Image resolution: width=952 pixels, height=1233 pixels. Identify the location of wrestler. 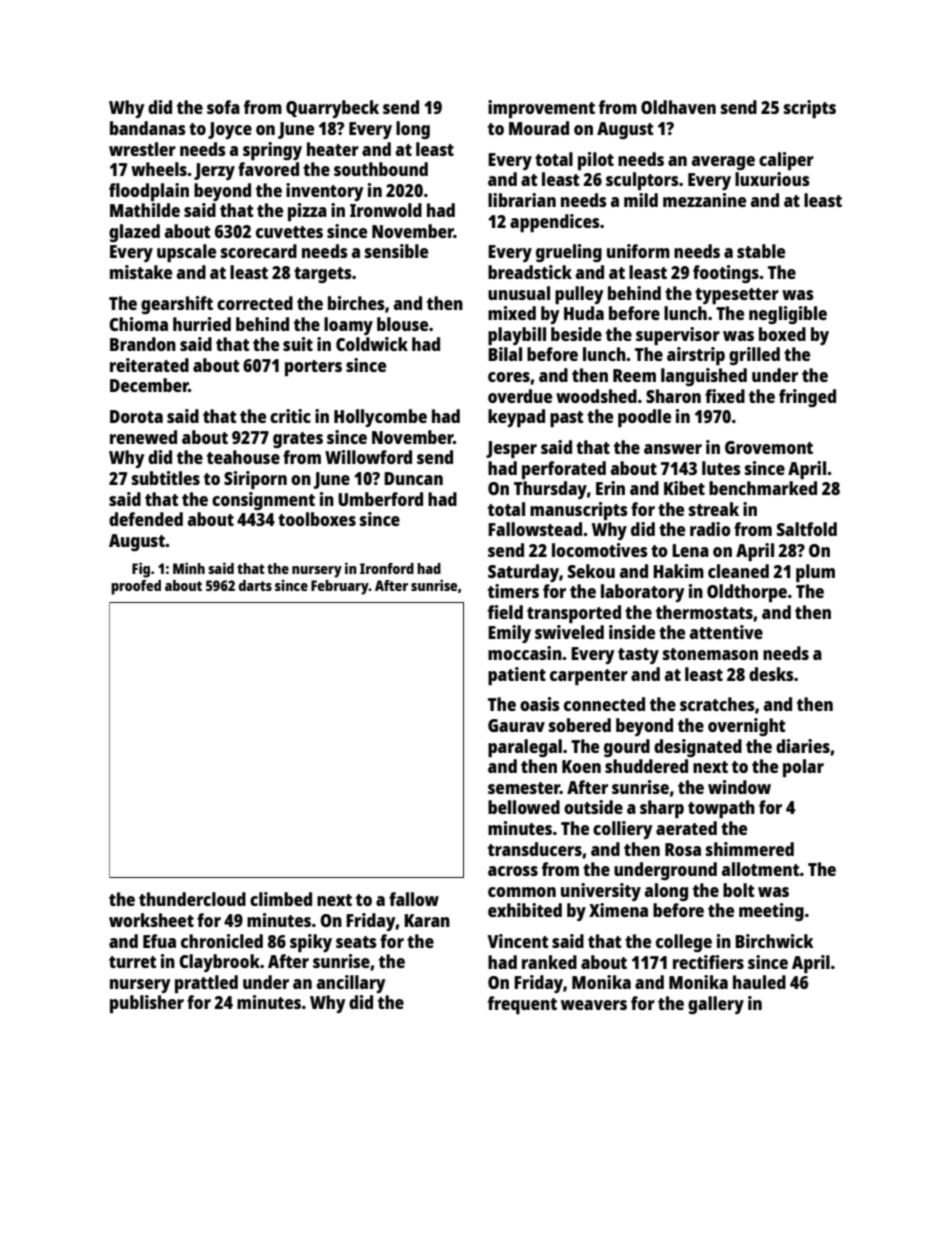
(142, 149).
